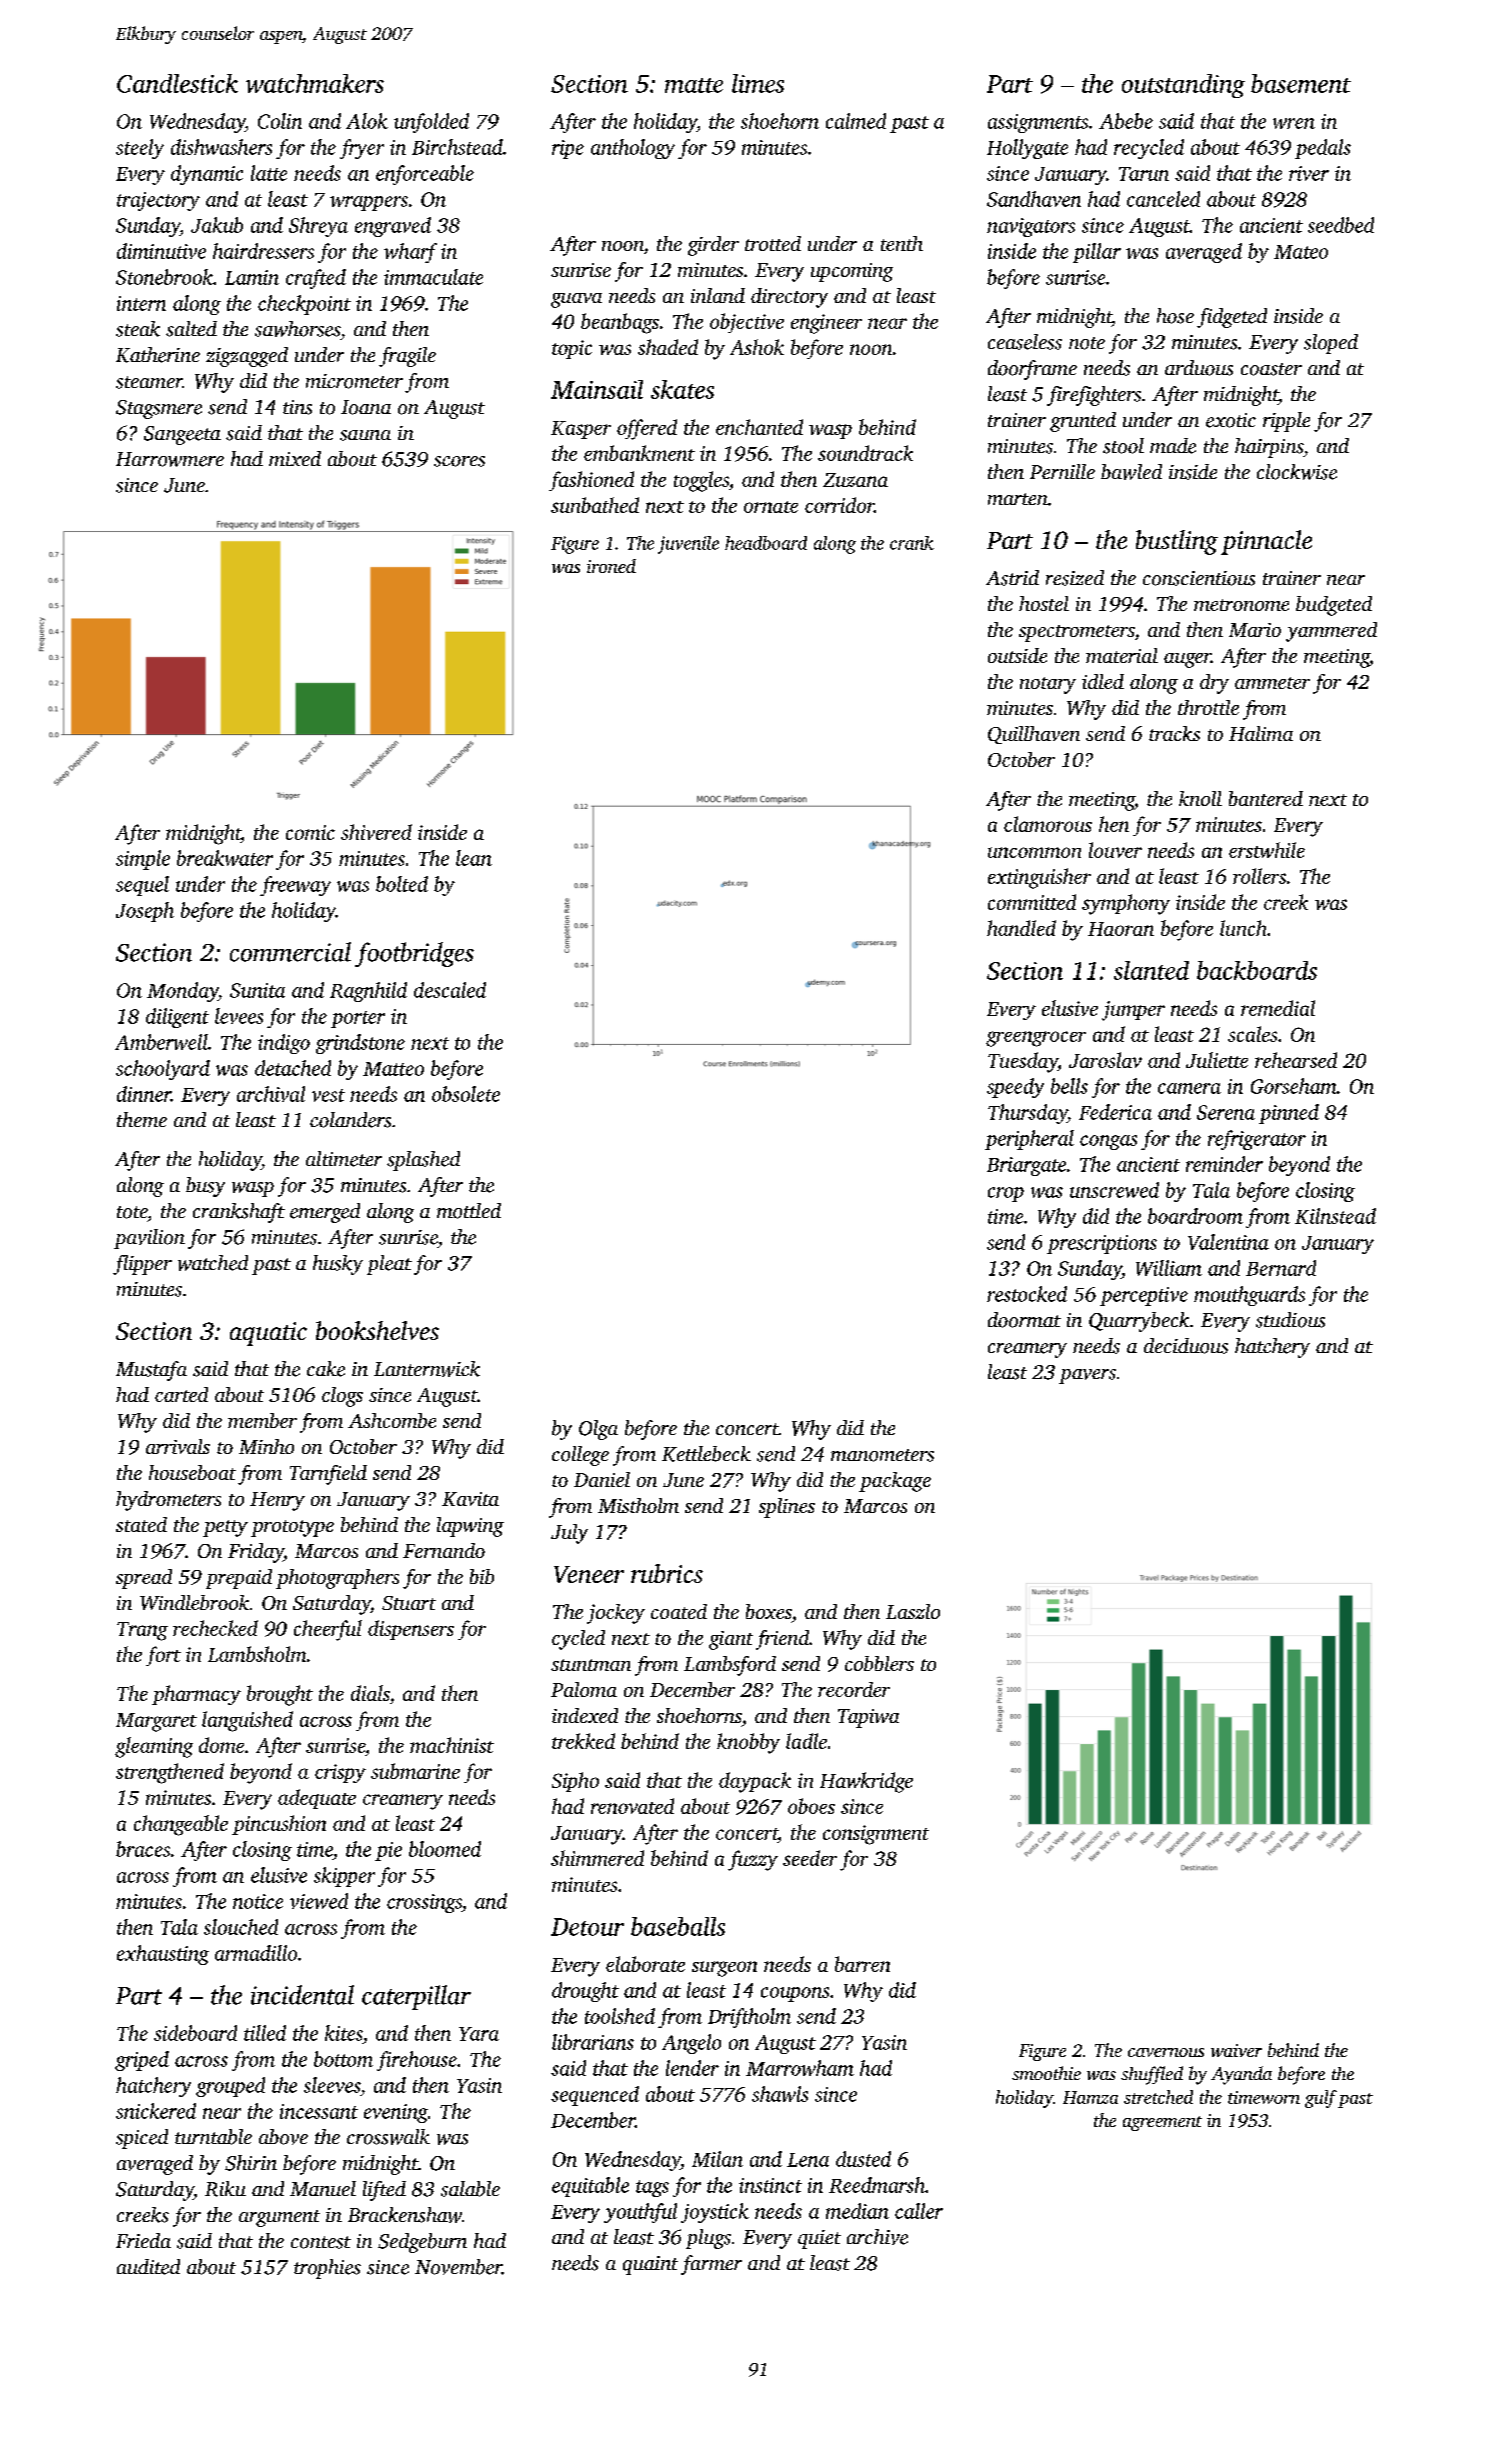  Describe the element at coordinates (1034, 199) in the screenshot. I see `Sandhaven` at that location.
